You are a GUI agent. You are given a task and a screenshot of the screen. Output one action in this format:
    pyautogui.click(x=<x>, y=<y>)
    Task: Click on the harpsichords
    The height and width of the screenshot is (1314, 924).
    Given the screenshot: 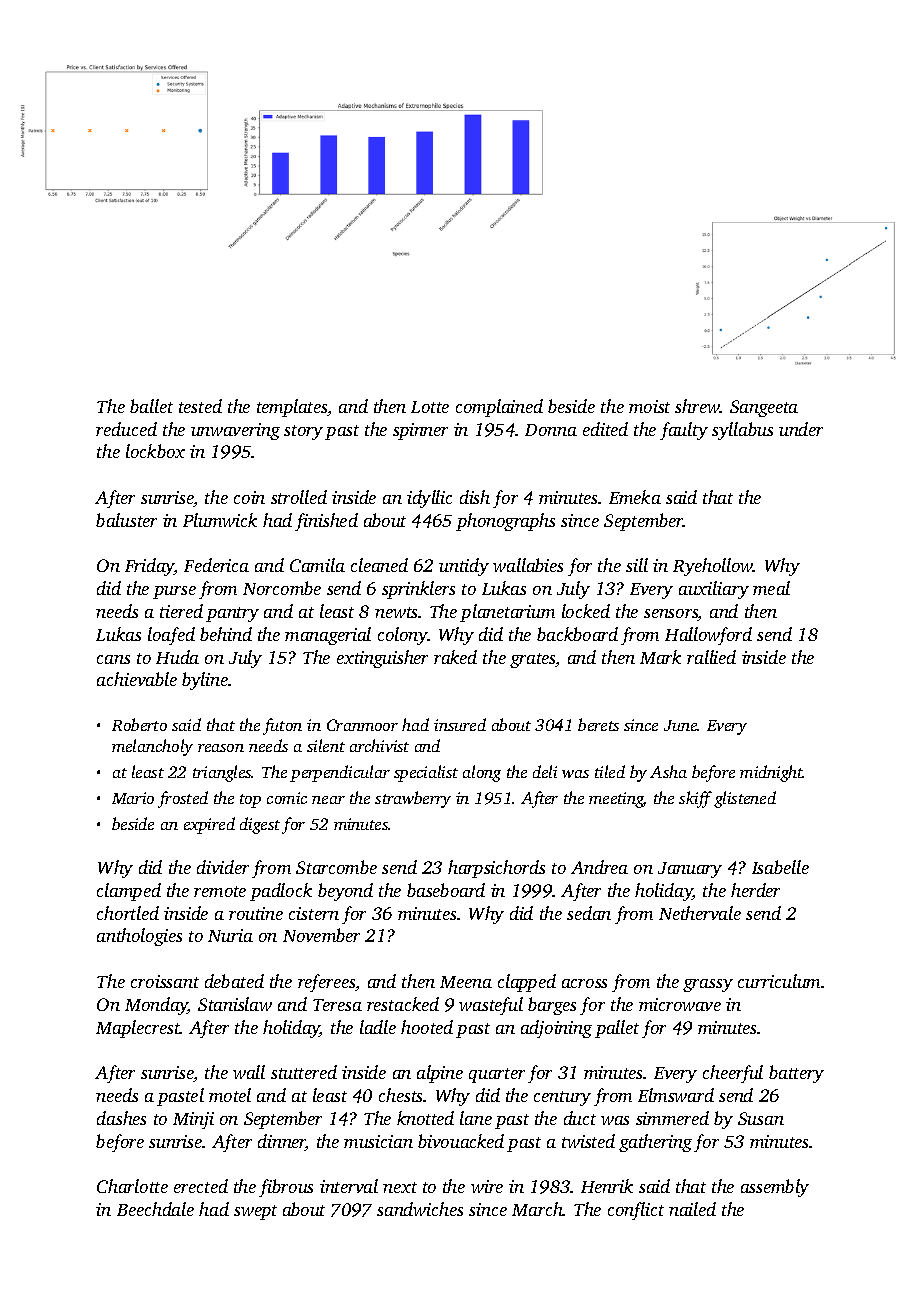 What is the action you would take?
    pyautogui.click(x=496, y=869)
